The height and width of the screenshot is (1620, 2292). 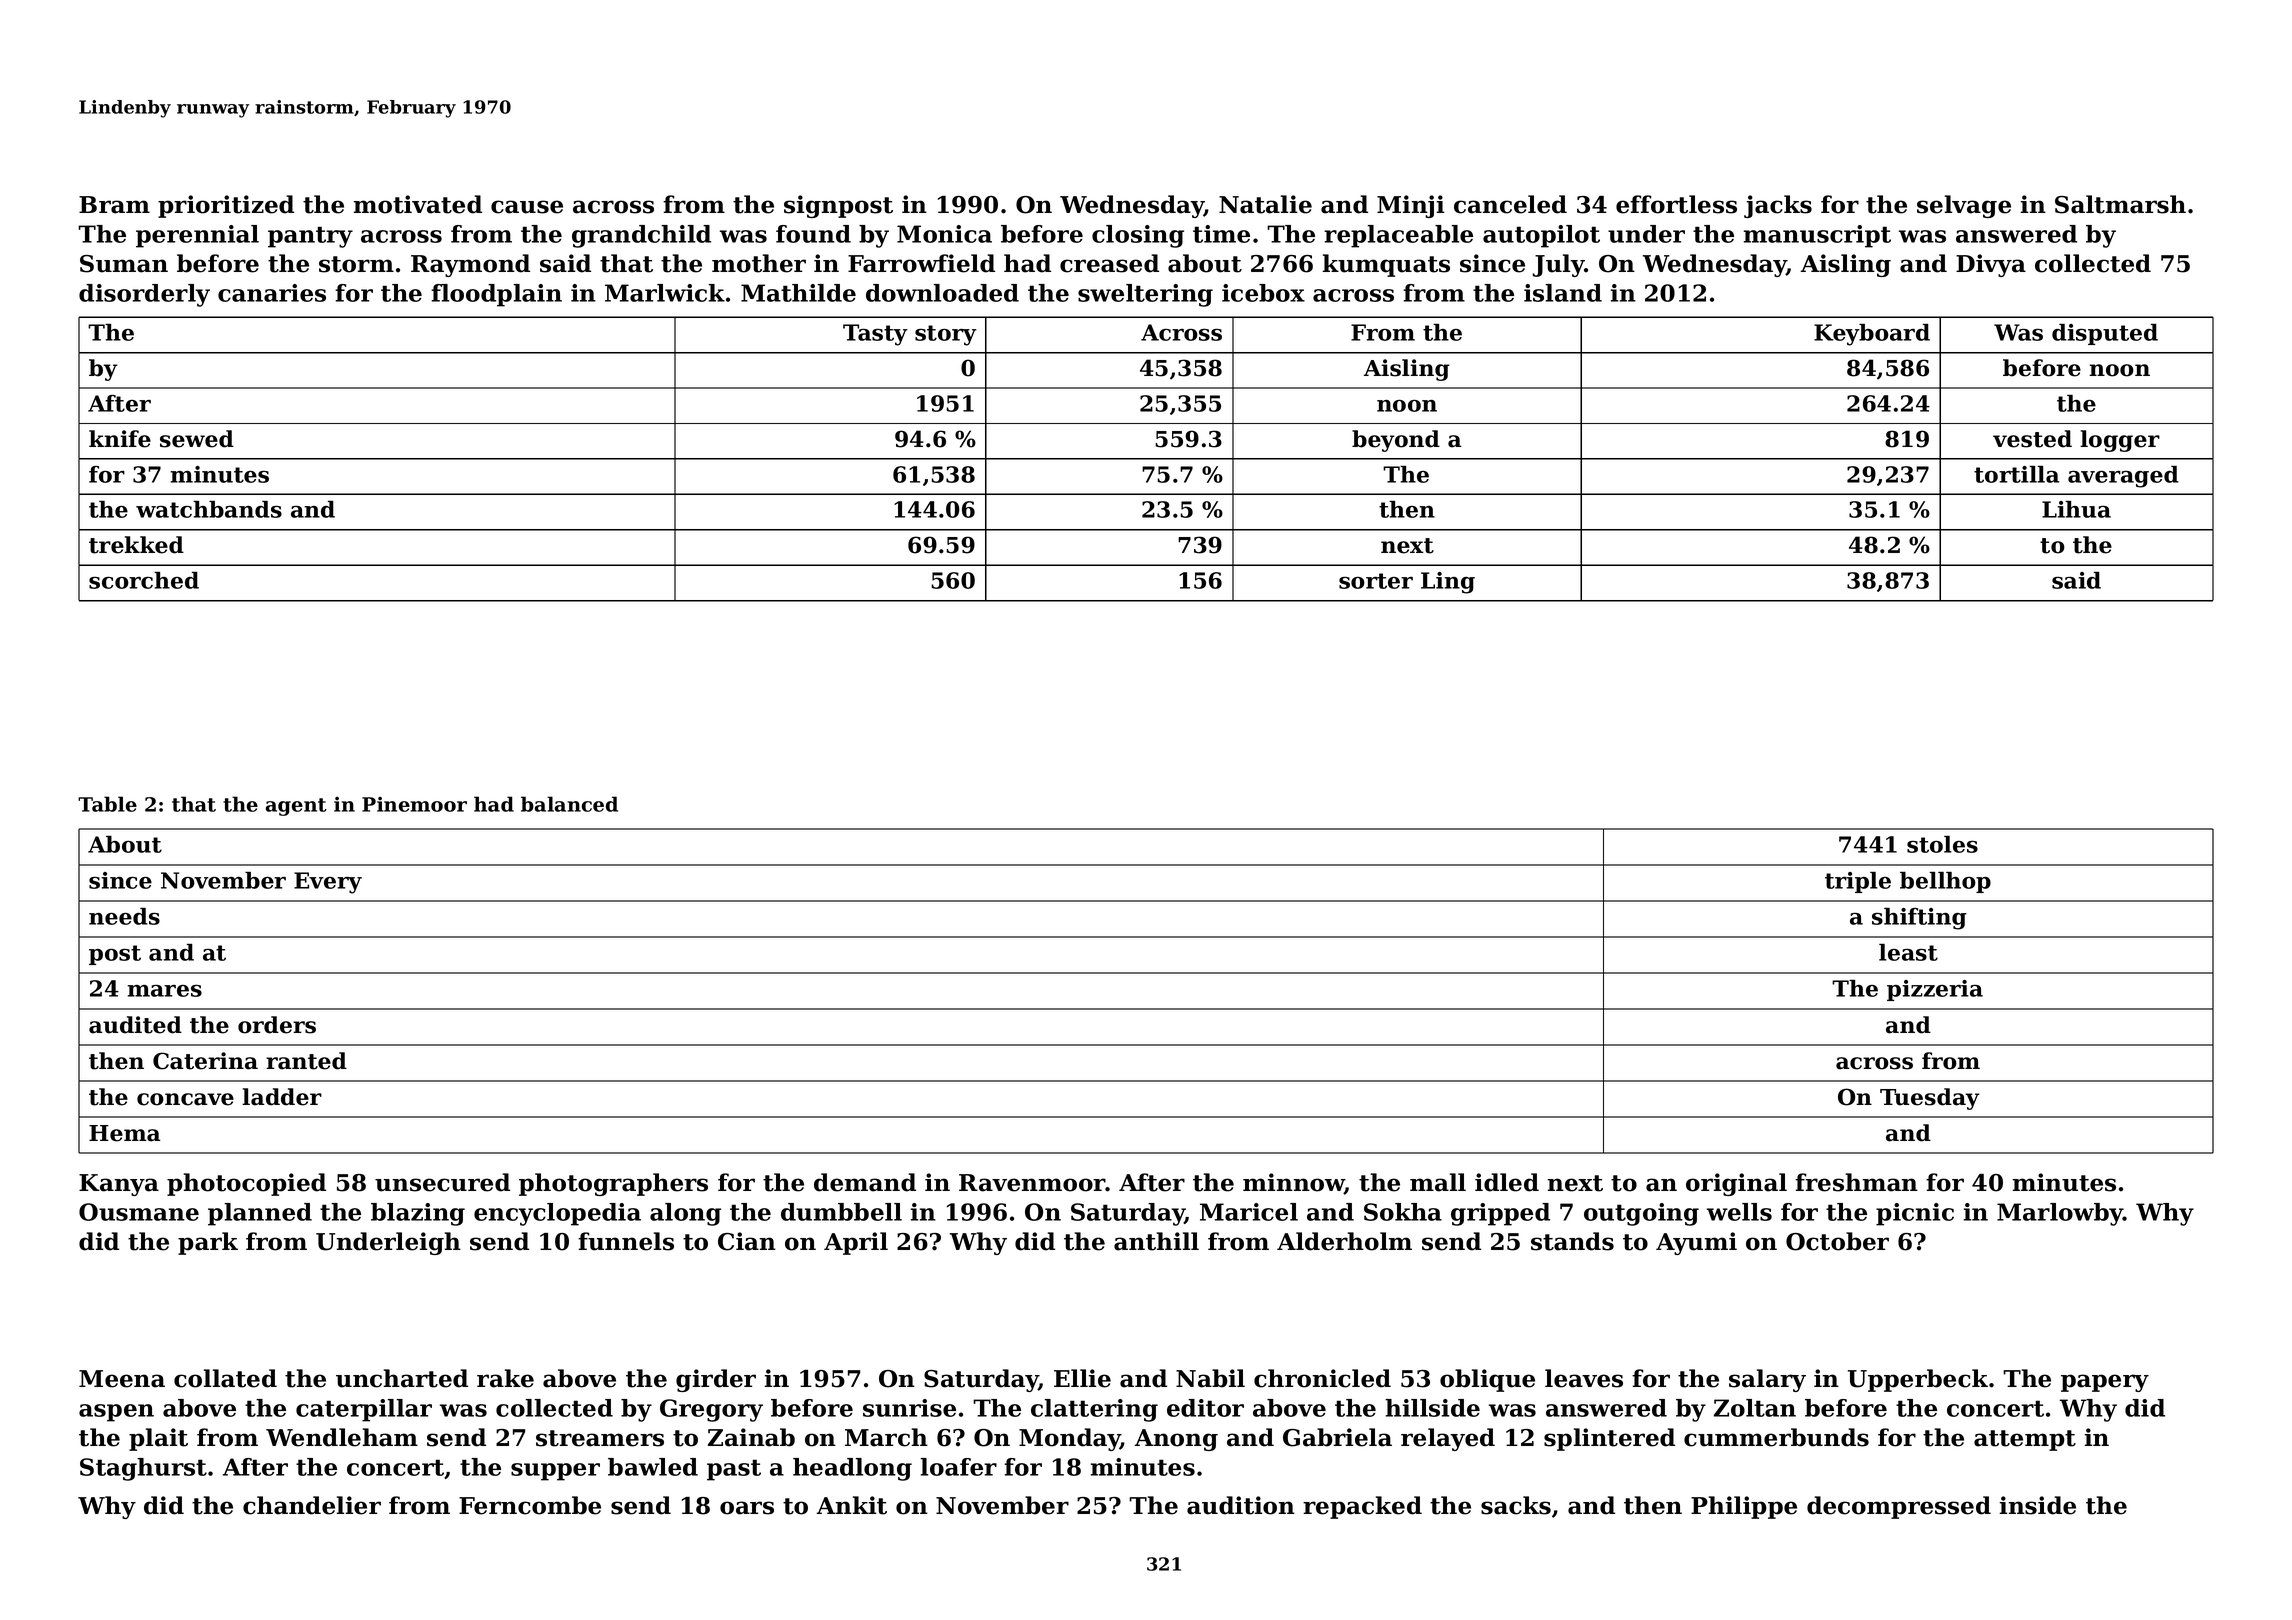 I want to click on Every, so click(x=328, y=883).
